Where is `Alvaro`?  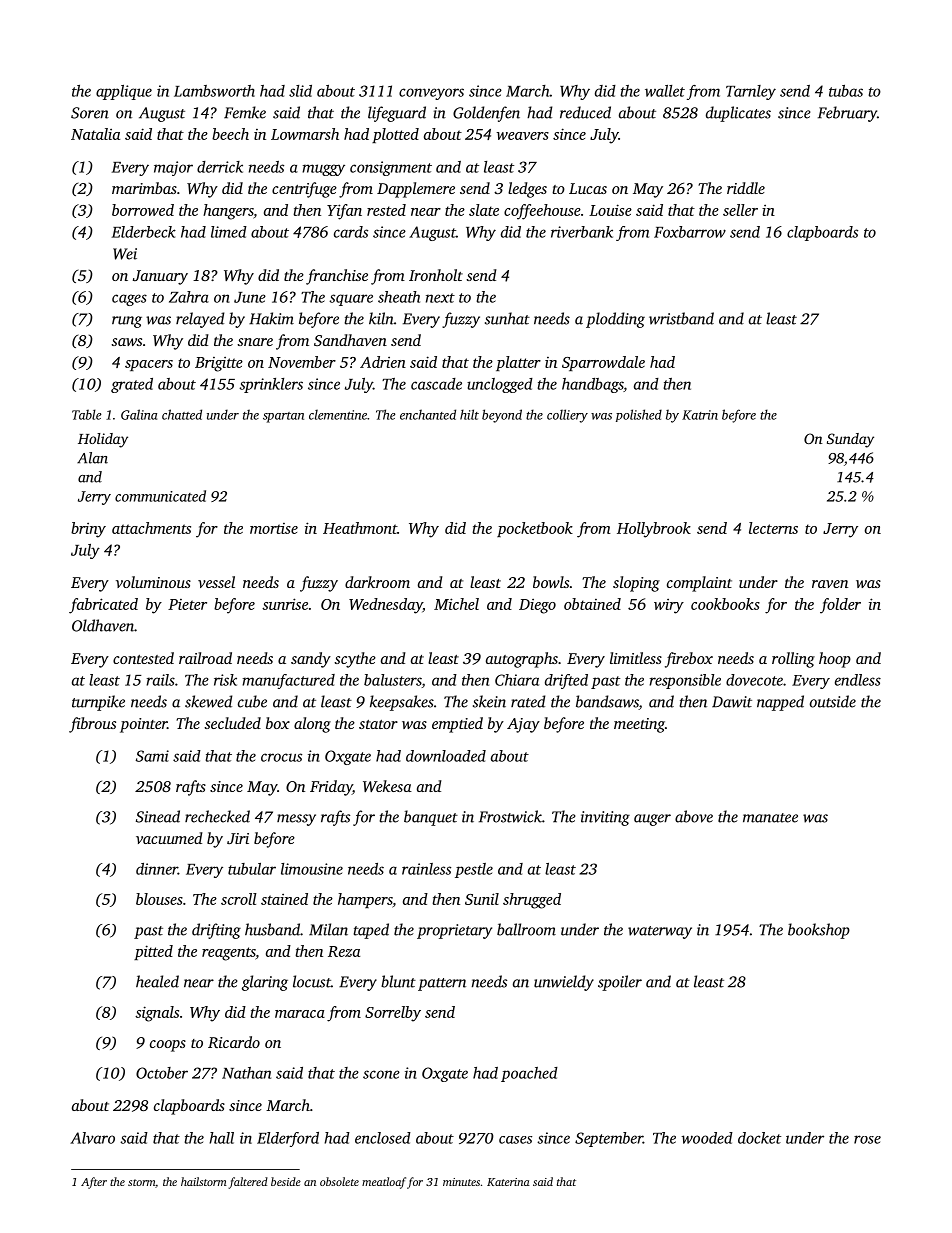
Alvaro is located at coordinates (92, 1138).
